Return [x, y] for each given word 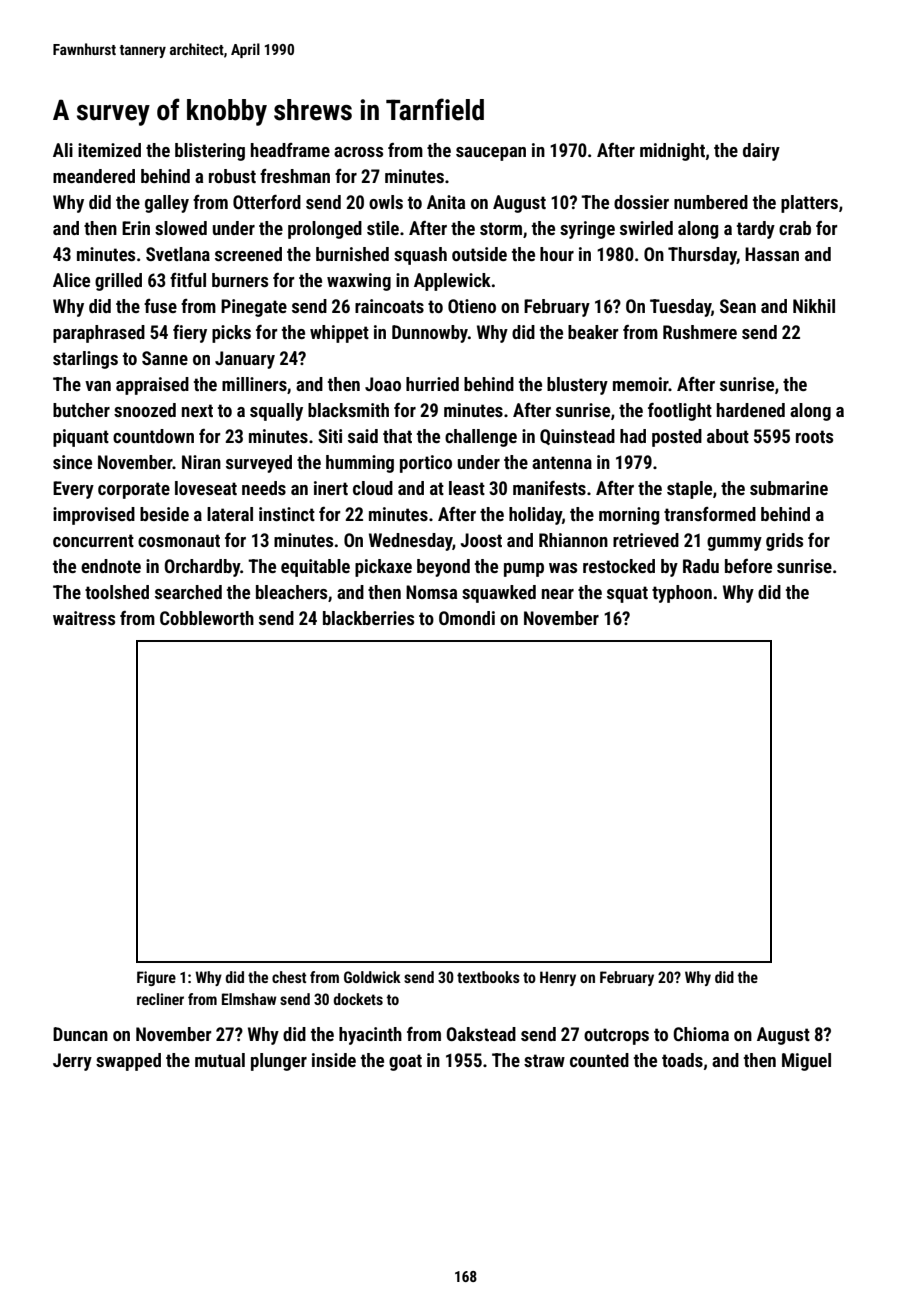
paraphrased [99, 334]
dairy [761, 152]
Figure [156, 978]
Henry [558, 978]
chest [289, 977]
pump [524, 570]
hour [557, 254]
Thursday [702, 256]
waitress [84, 618]
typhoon [682, 594]
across [358, 152]
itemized [109, 150]
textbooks [488, 977]
